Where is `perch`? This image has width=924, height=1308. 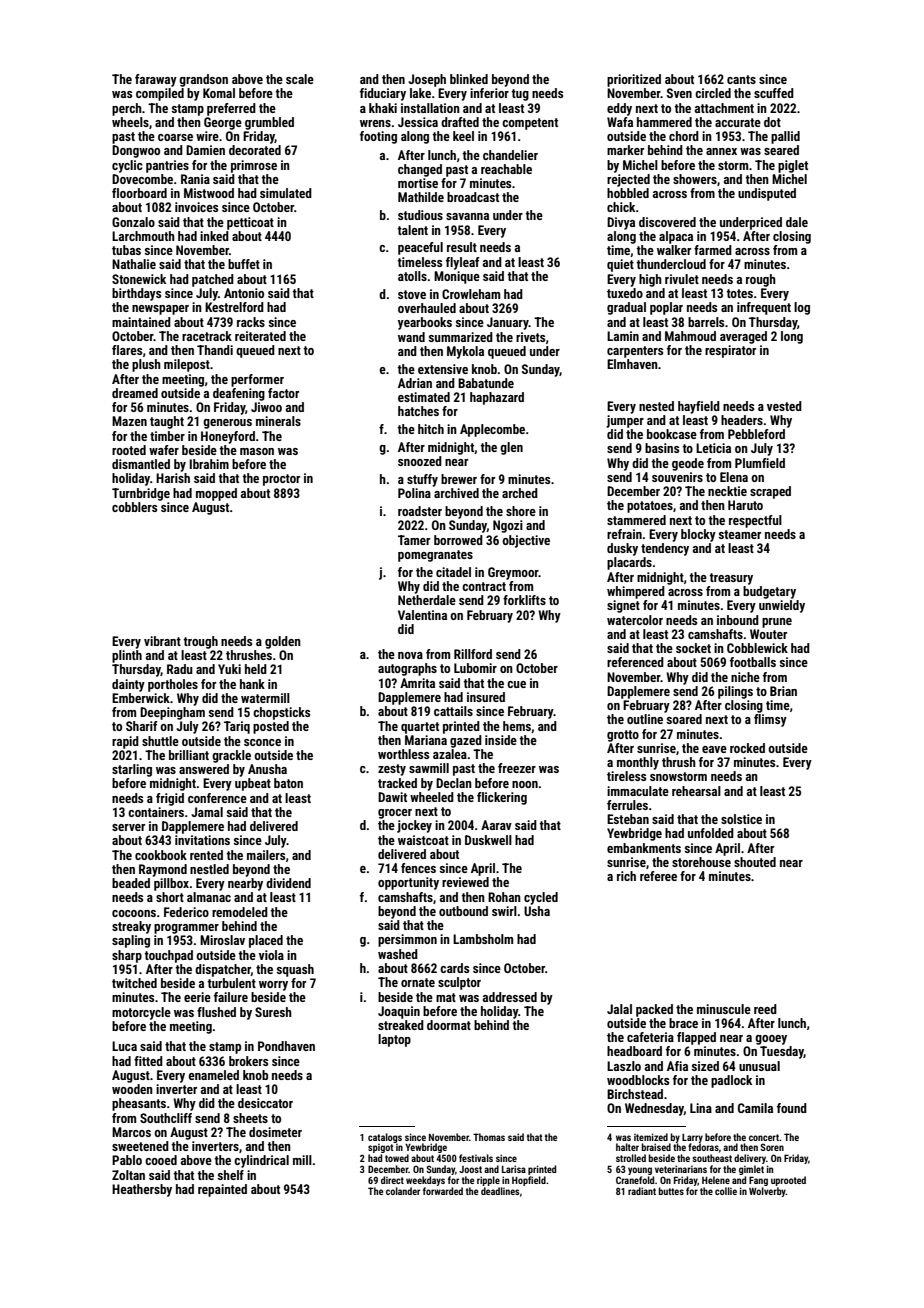
perch is located at coordinates (127, 109).
